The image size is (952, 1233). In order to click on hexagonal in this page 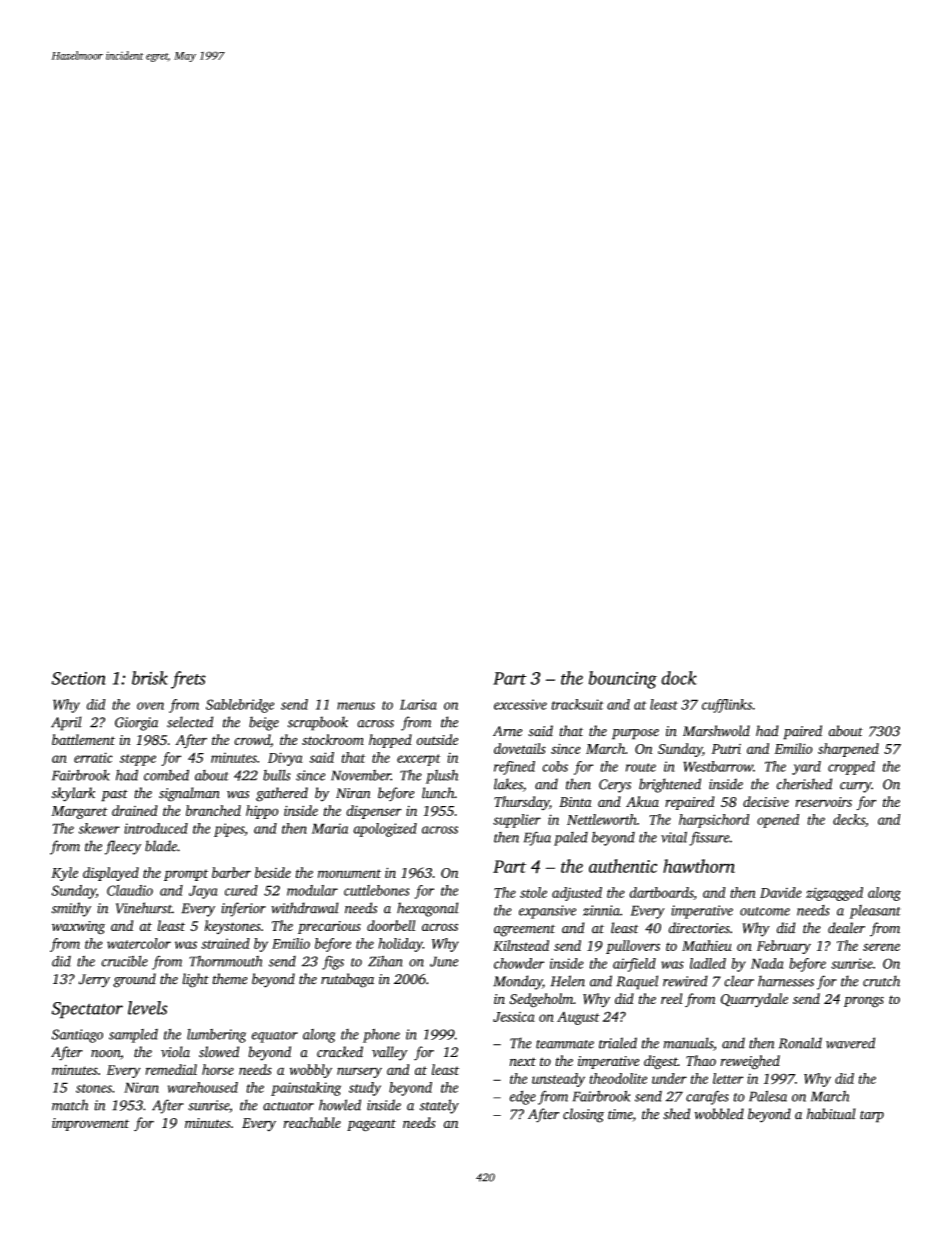, I will do `click(428, 909)`.
